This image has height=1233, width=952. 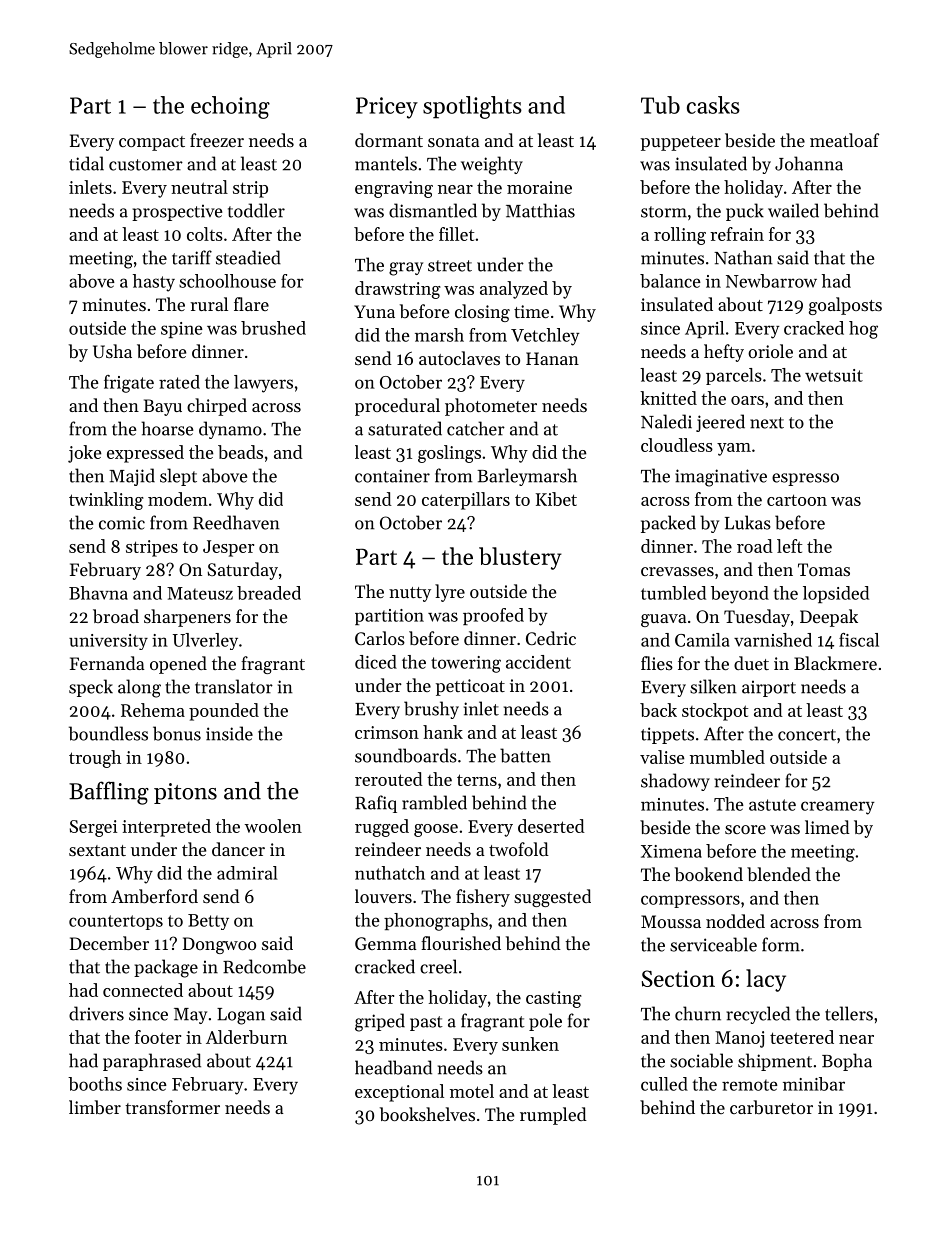 I want to click on Matthias, so click(x=540, y=210).
